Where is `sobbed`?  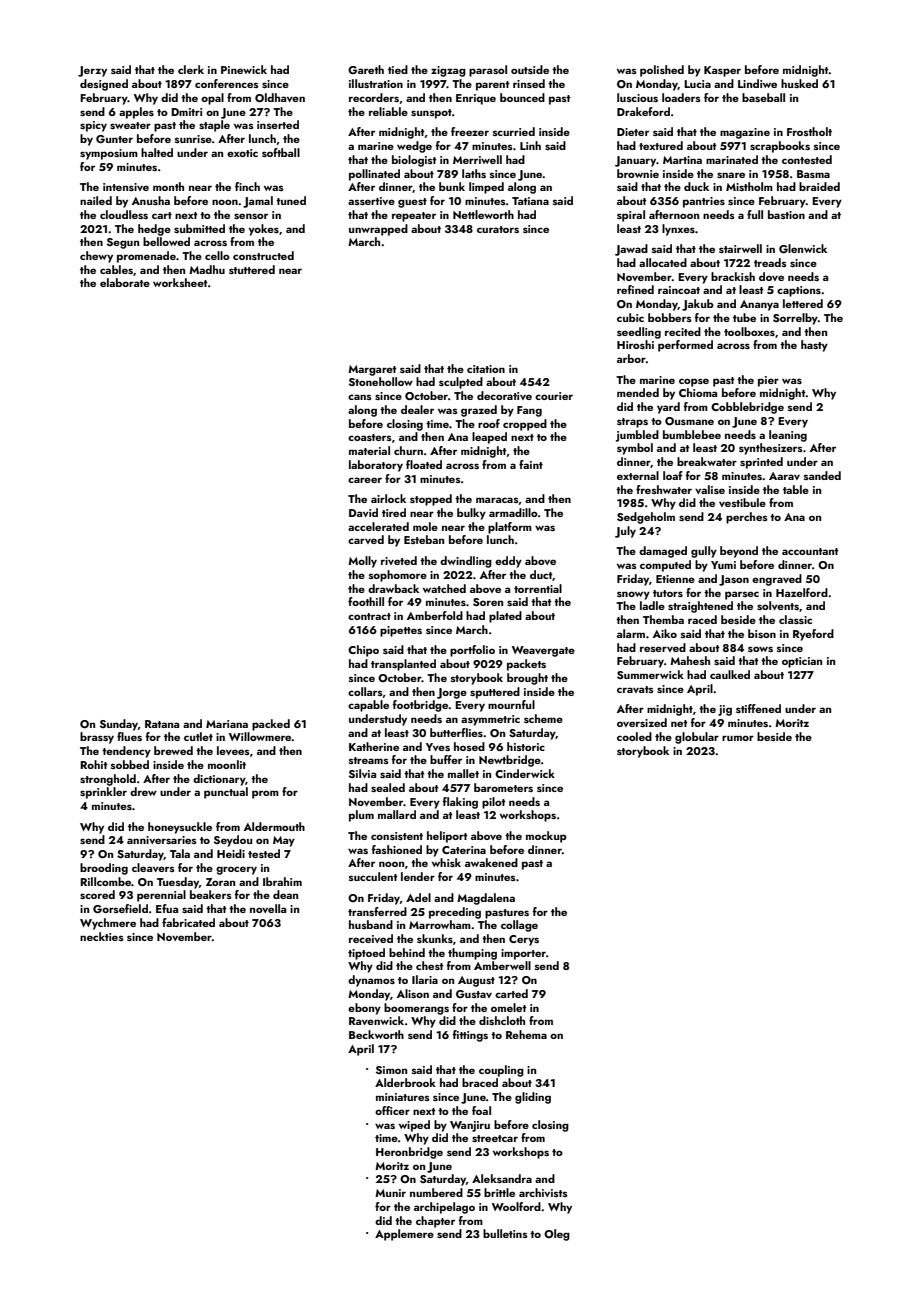 sobbed is located at coordinates (130, 764).
